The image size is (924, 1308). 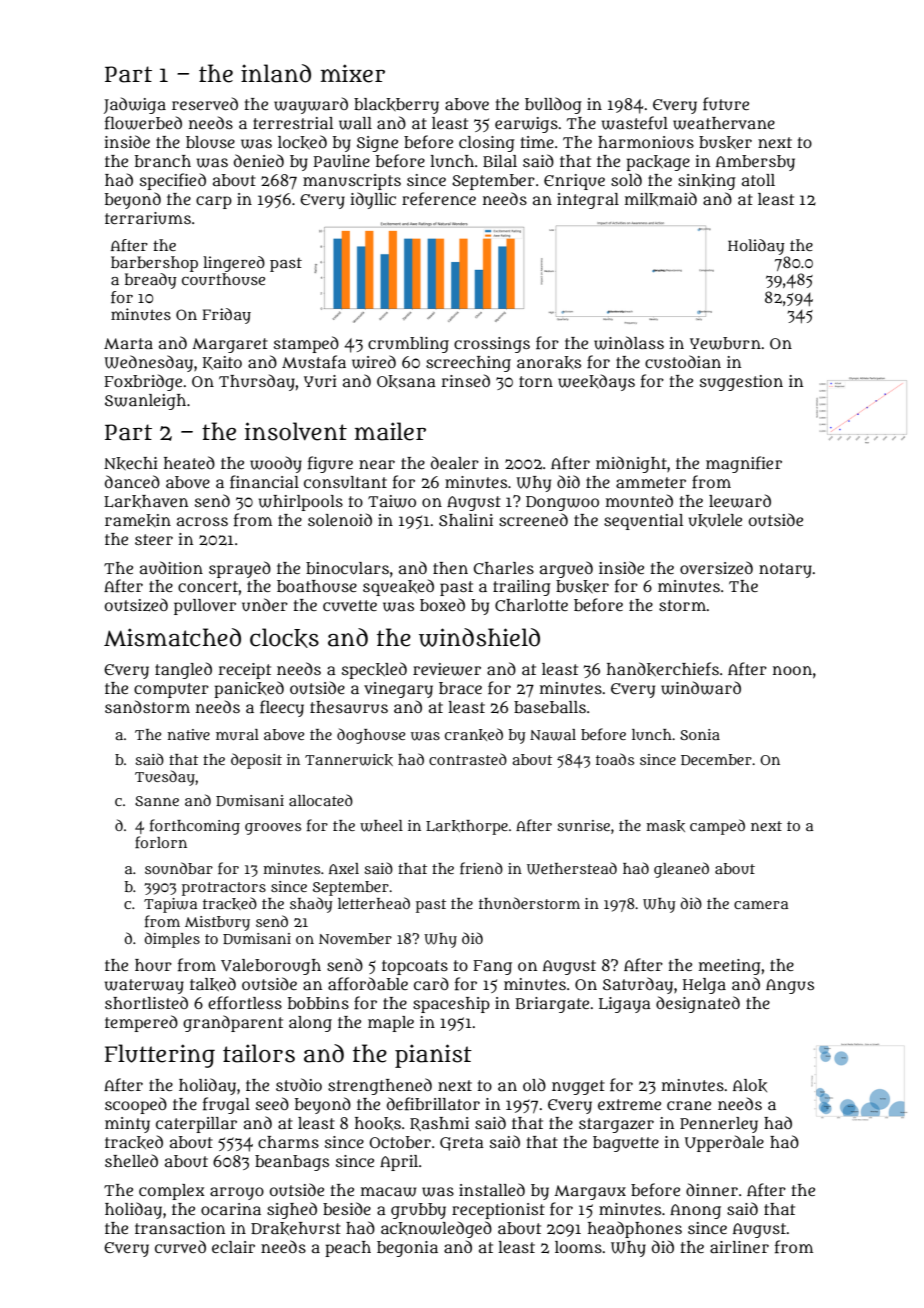 What do you see at coordinates (210, 142) in the page?
I see `blouse` at bounding box center [210, 142].
